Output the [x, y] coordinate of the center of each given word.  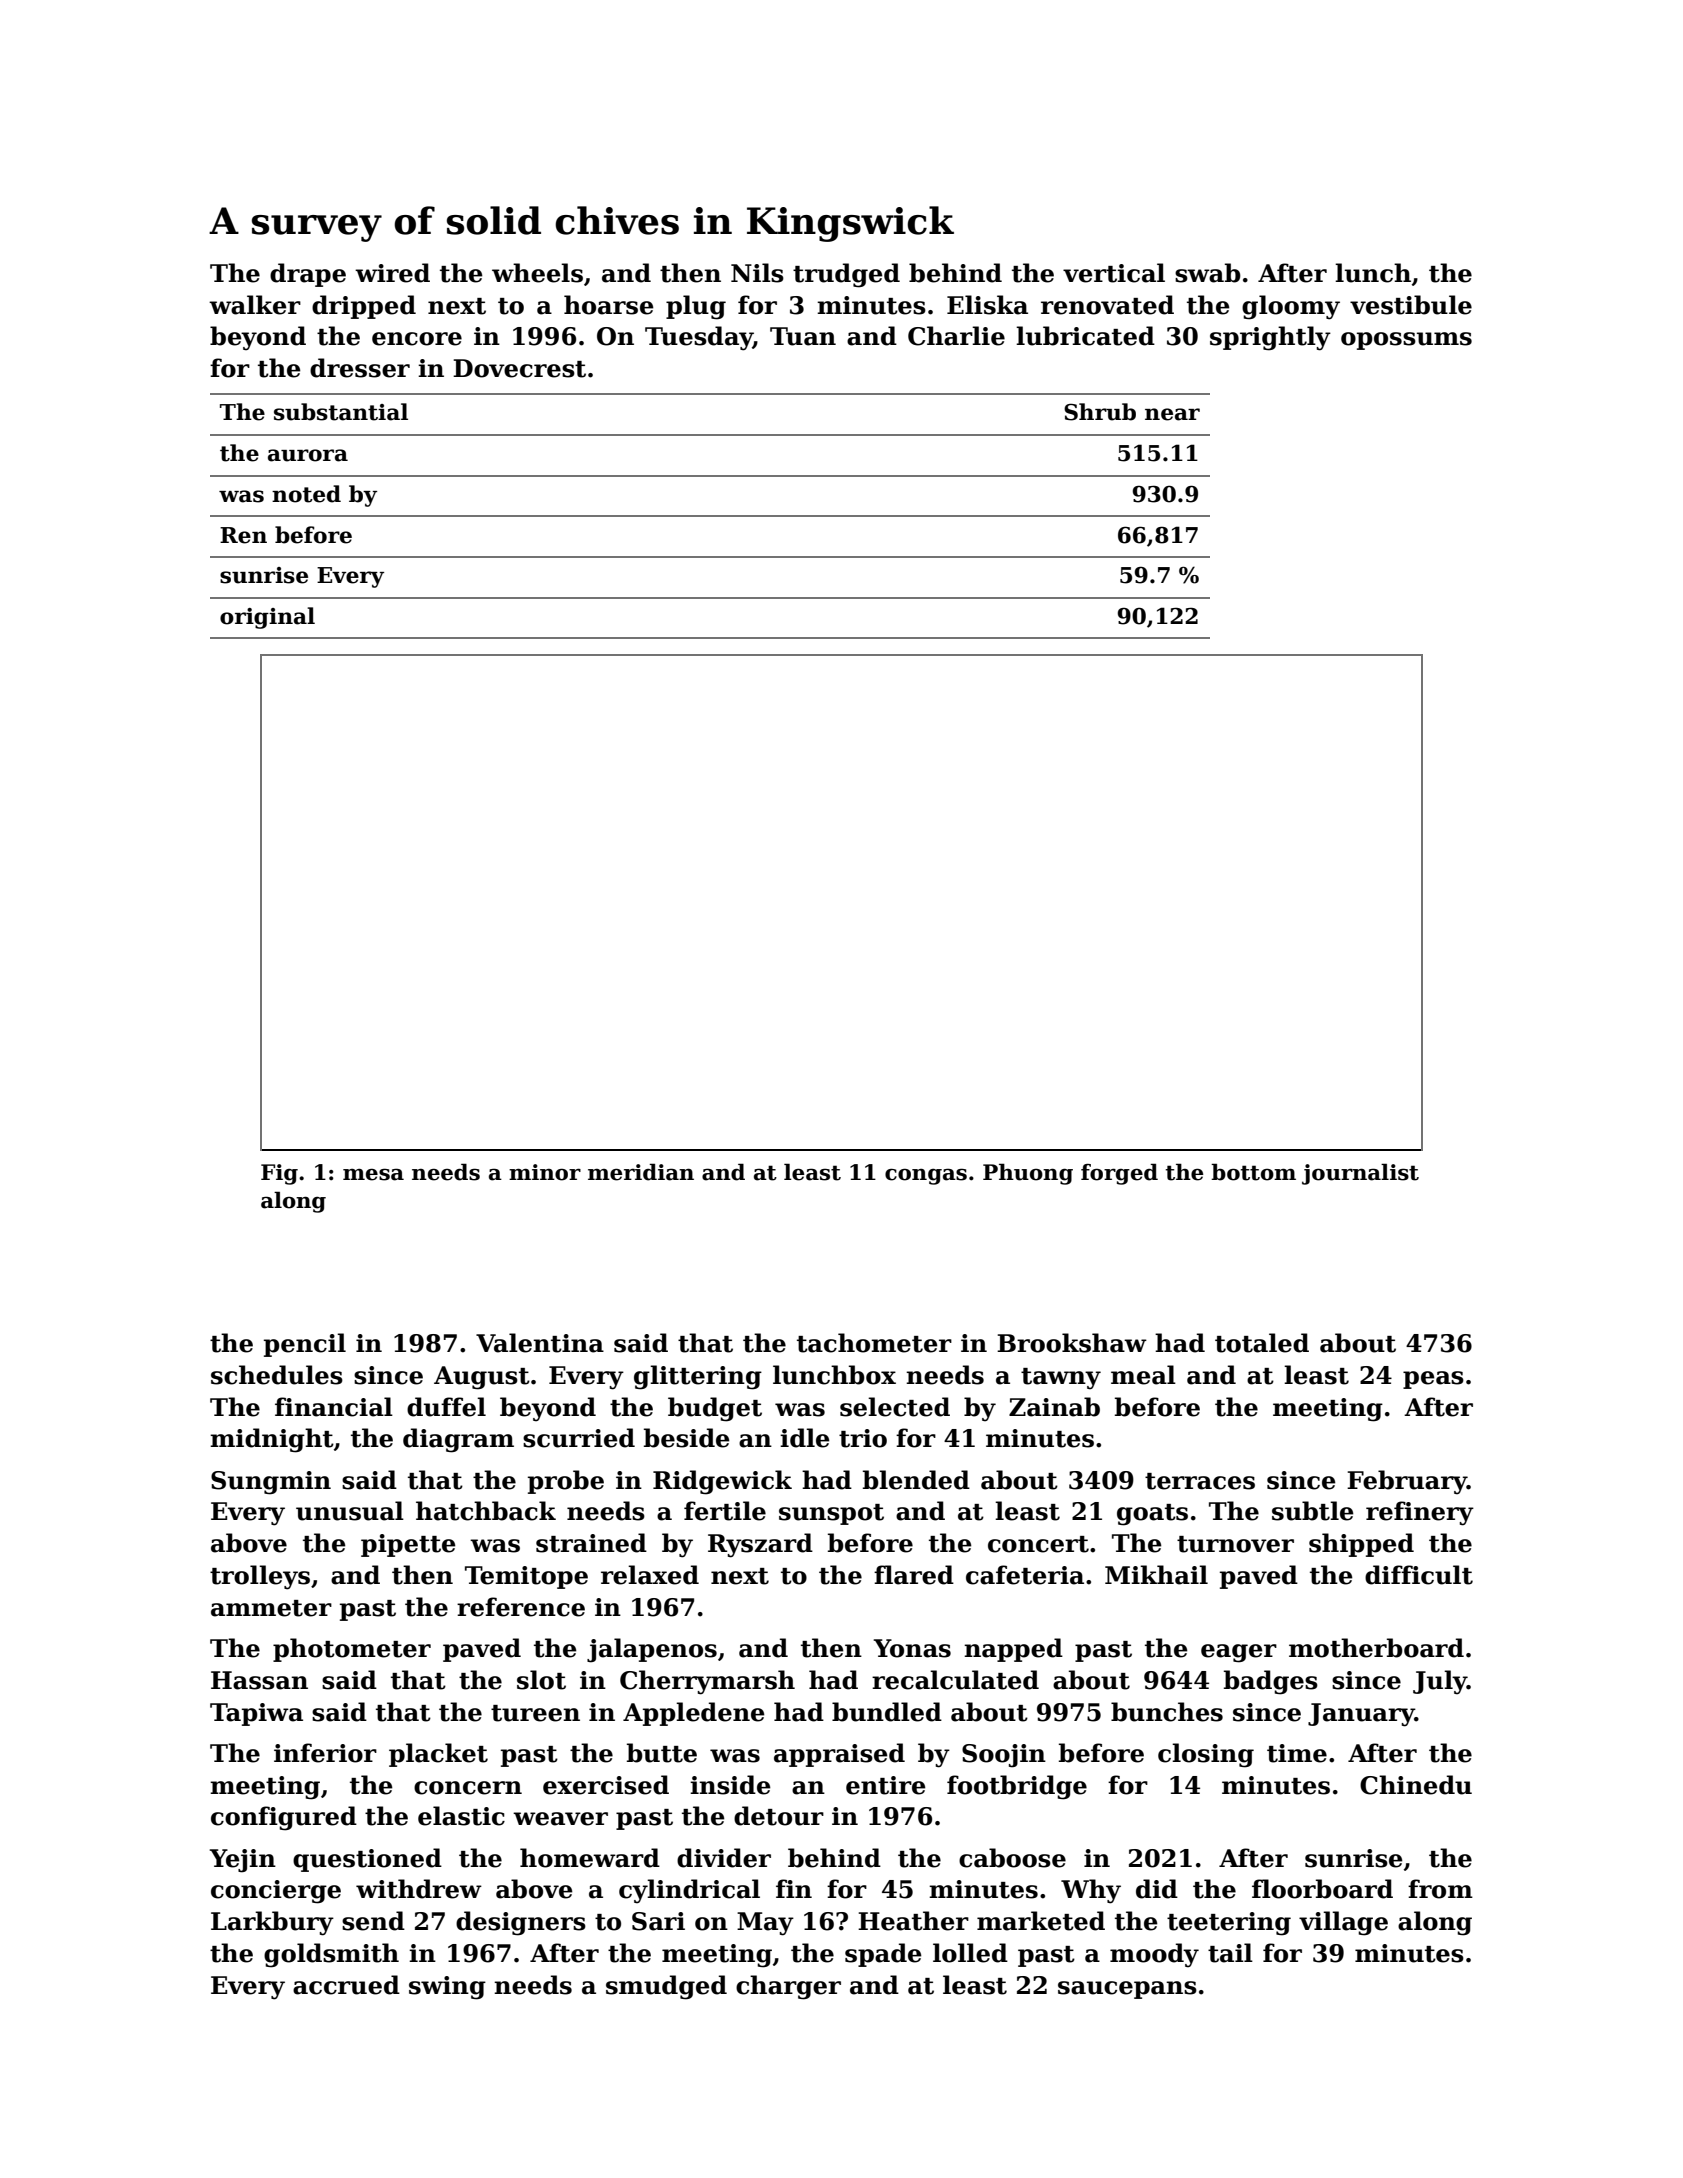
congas [926, 1176]
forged [1119, 1174]
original [267, 618]
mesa [373, 1174]
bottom [1253, 1172]
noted [306, 494]
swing [447, 1988]
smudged [666, 1987]
